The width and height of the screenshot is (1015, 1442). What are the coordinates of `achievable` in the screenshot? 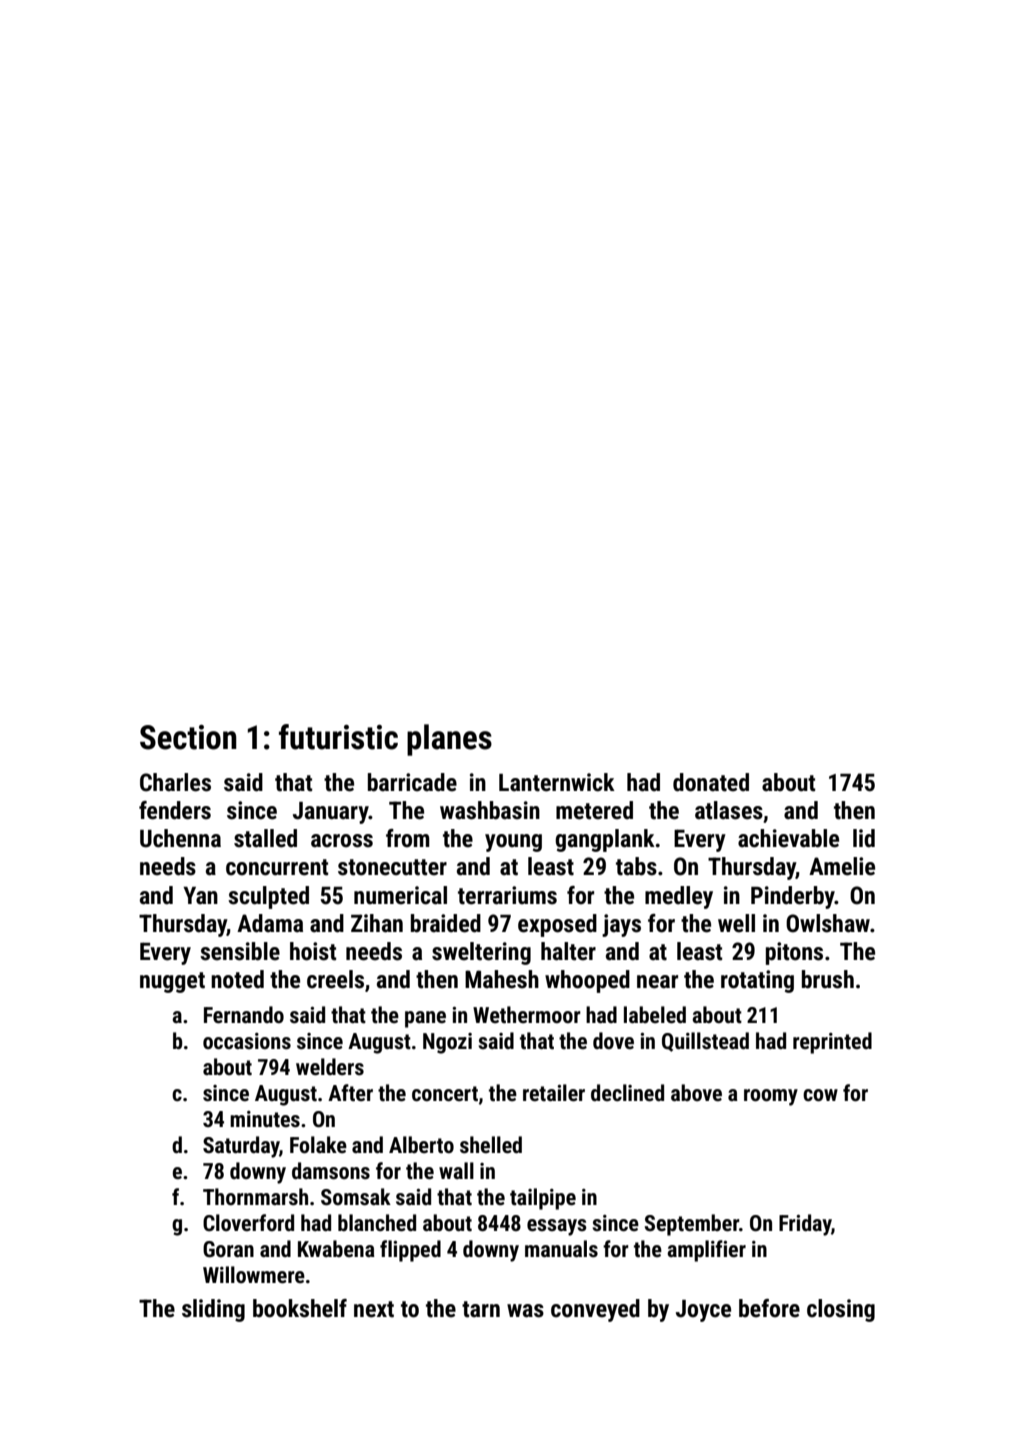 It's located at (788, 838).
